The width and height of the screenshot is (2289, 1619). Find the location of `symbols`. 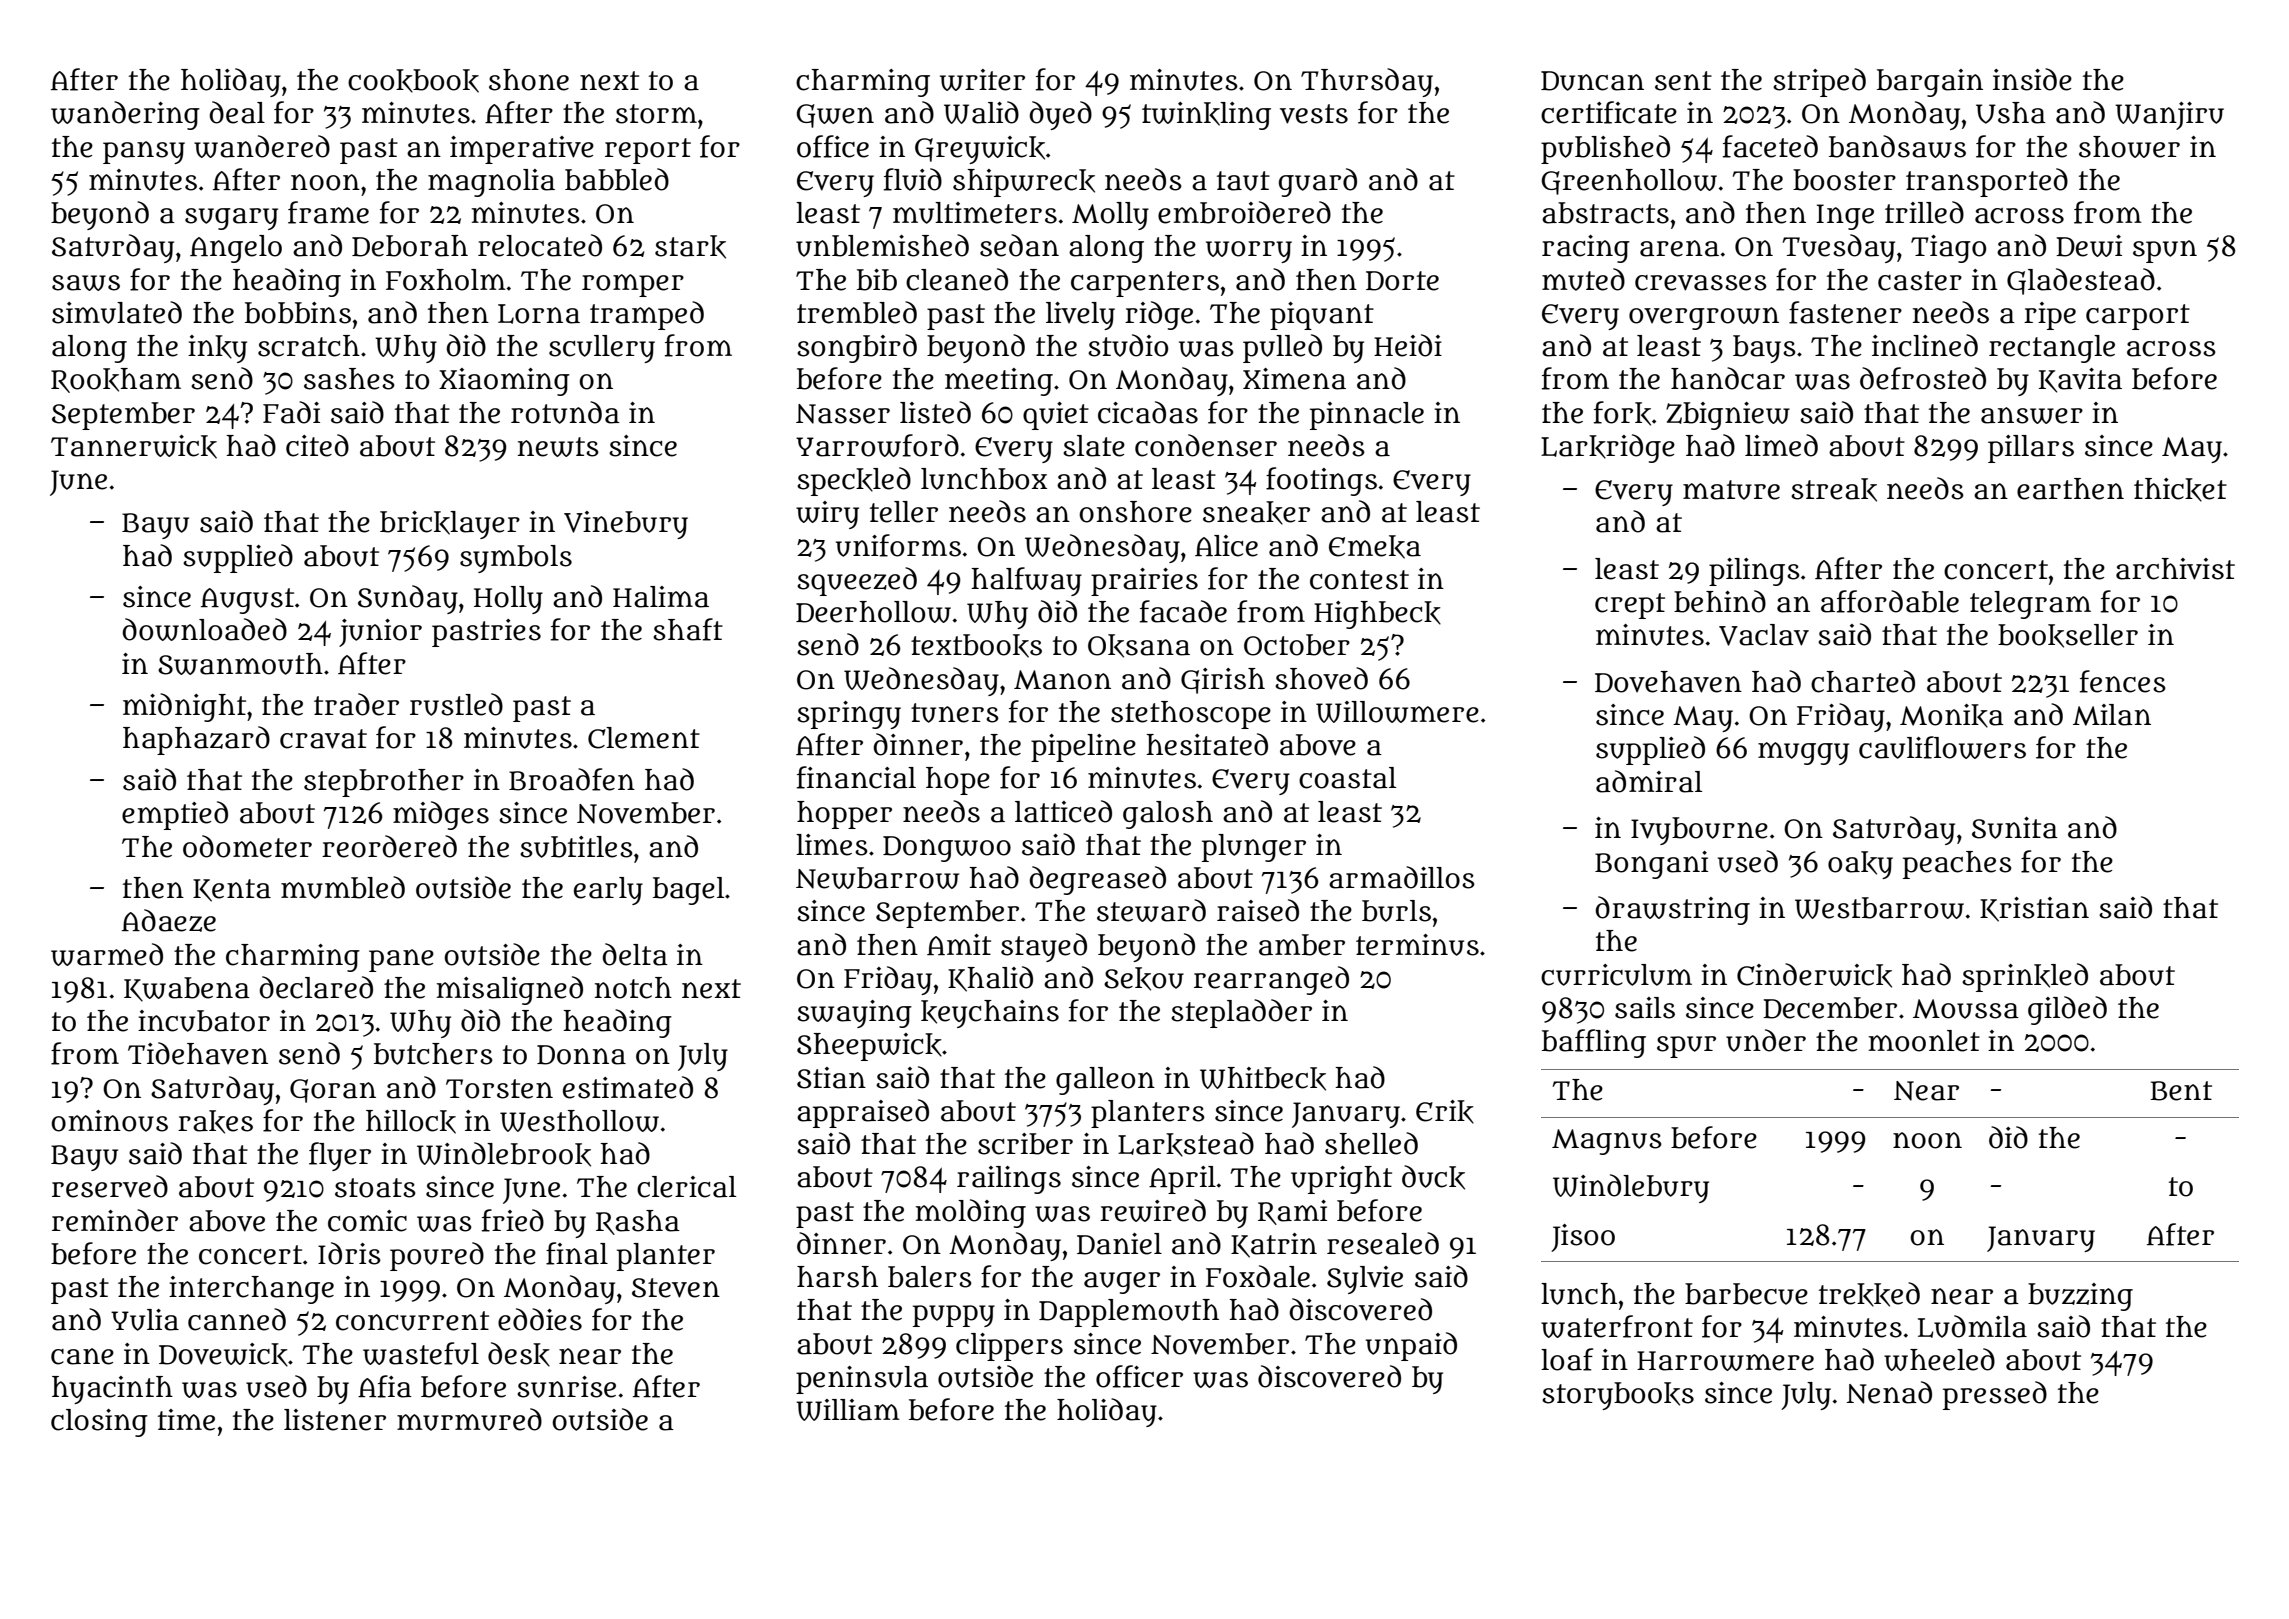

symbols is located at coordinates (516, 559).
